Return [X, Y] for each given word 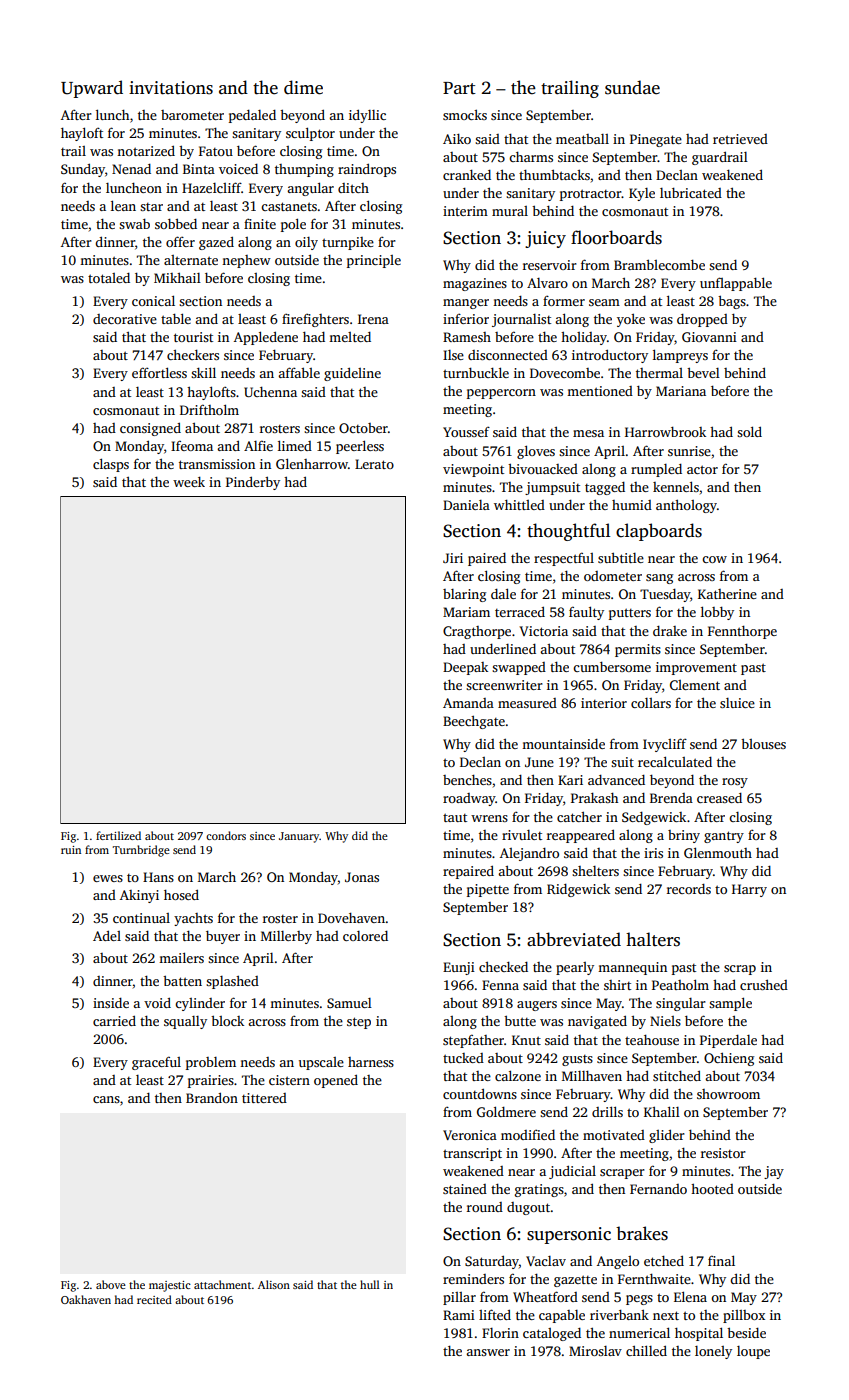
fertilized [118, 835]
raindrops [367, 170]
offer [180, 241]
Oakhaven [86, 1299]
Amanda [468, 703]
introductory [610, 356]
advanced [616, 780]
